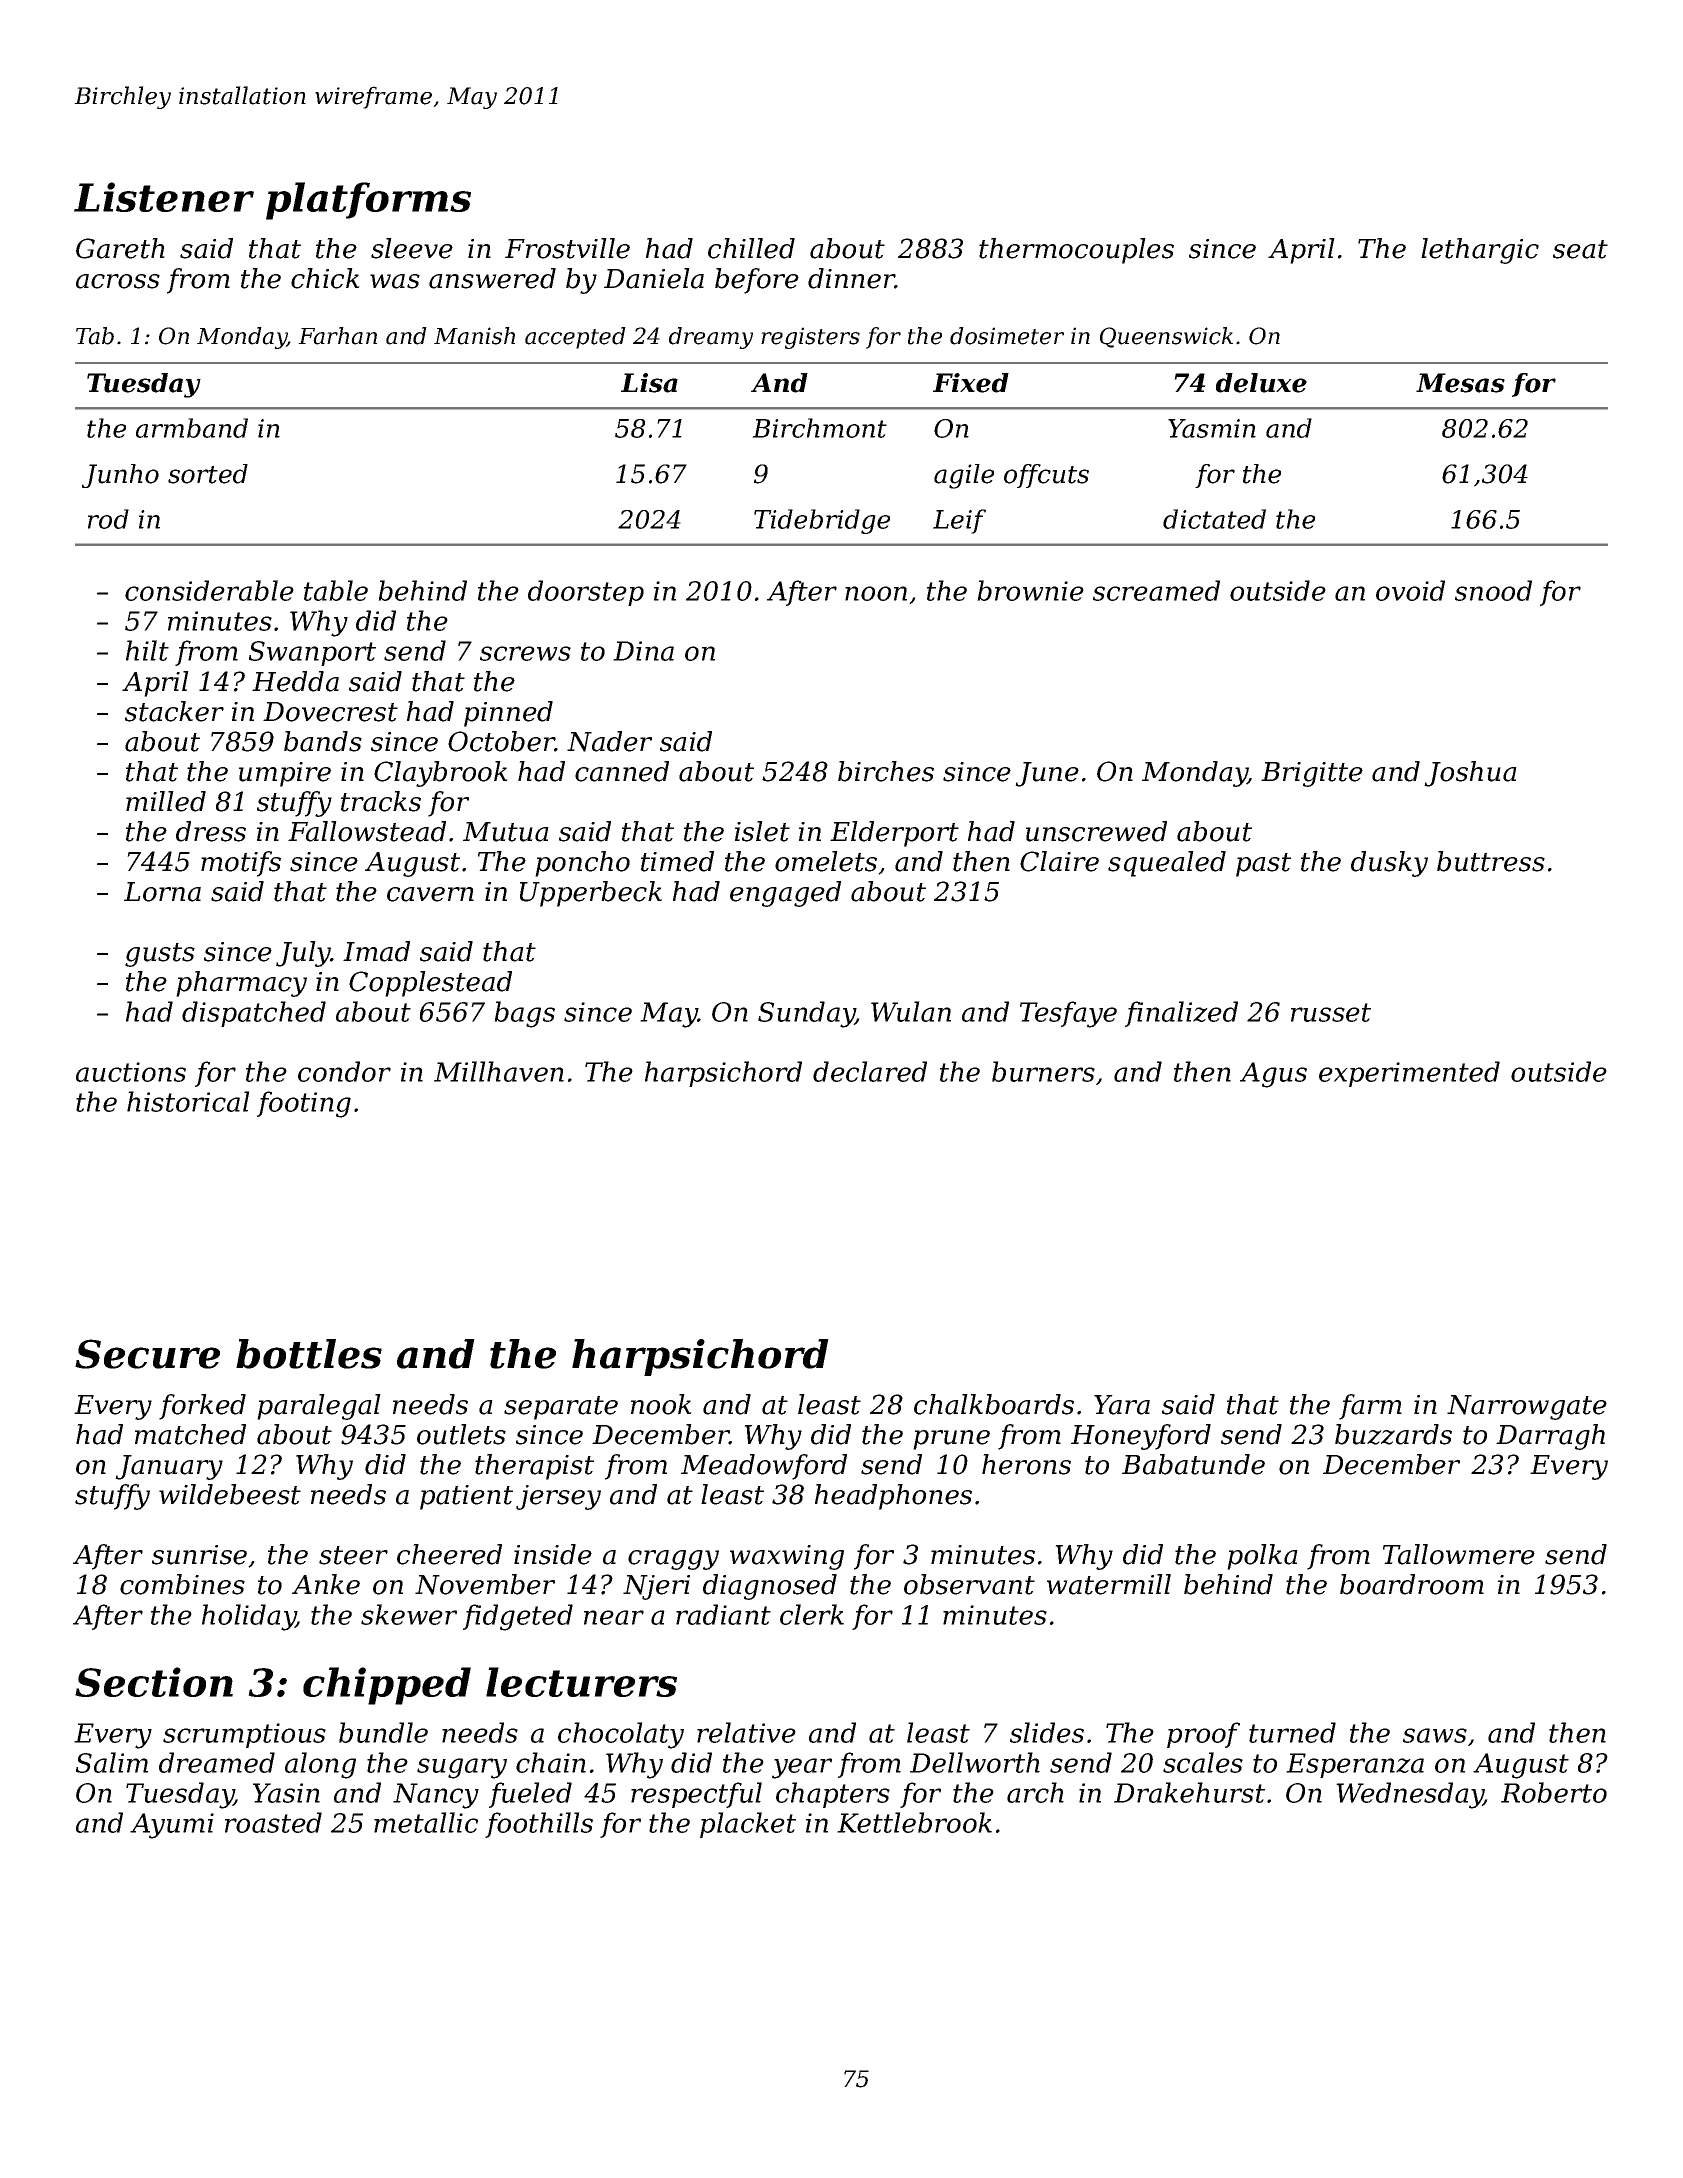 The height and width of the screenshot is (2178, 1683). I want to click on forked, so click(202, 1407).
